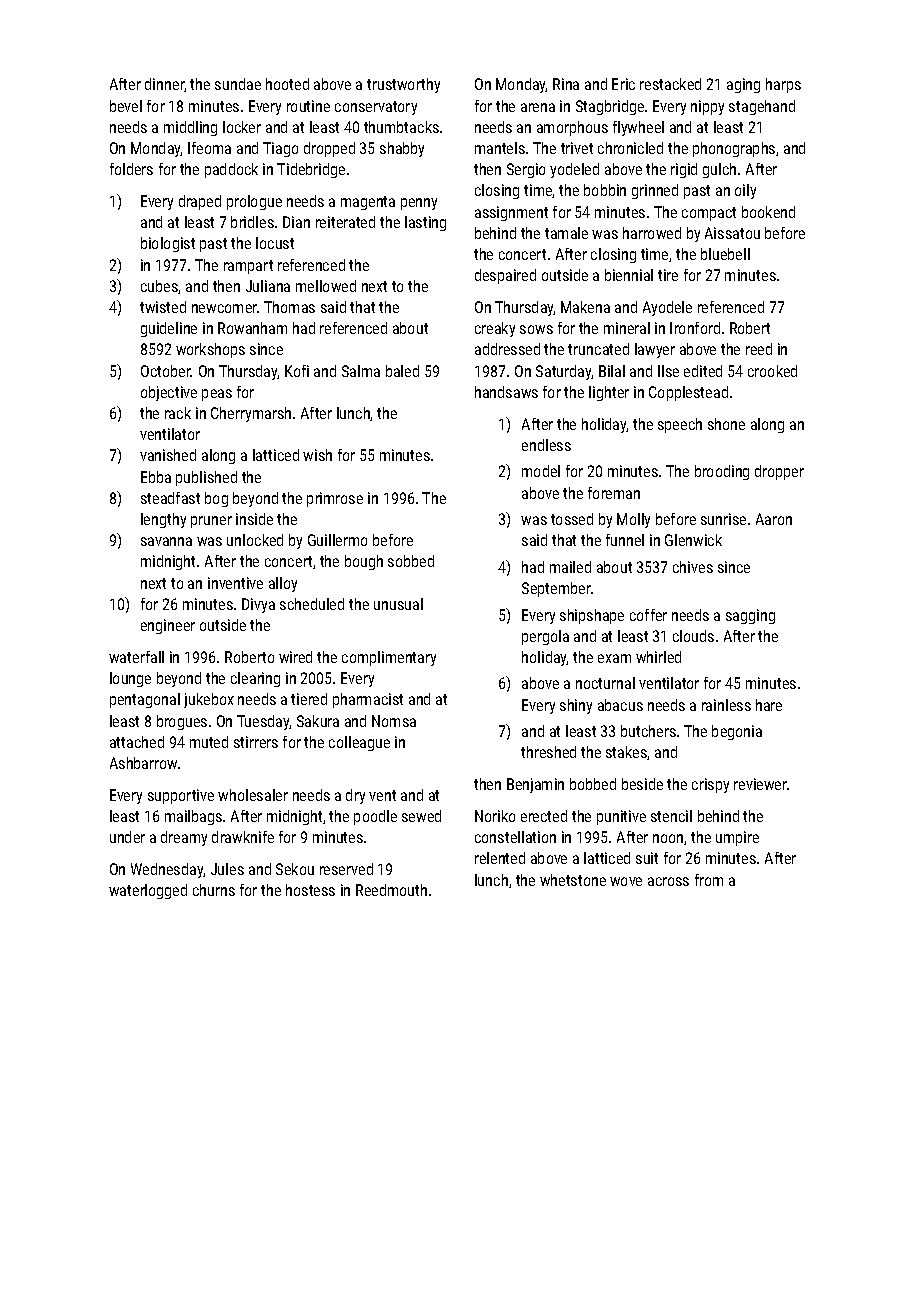 This screenshot has height=1308, width=924. Describe the element at coordinates (709, 880) in the screenshot. I see `from` at that location.
